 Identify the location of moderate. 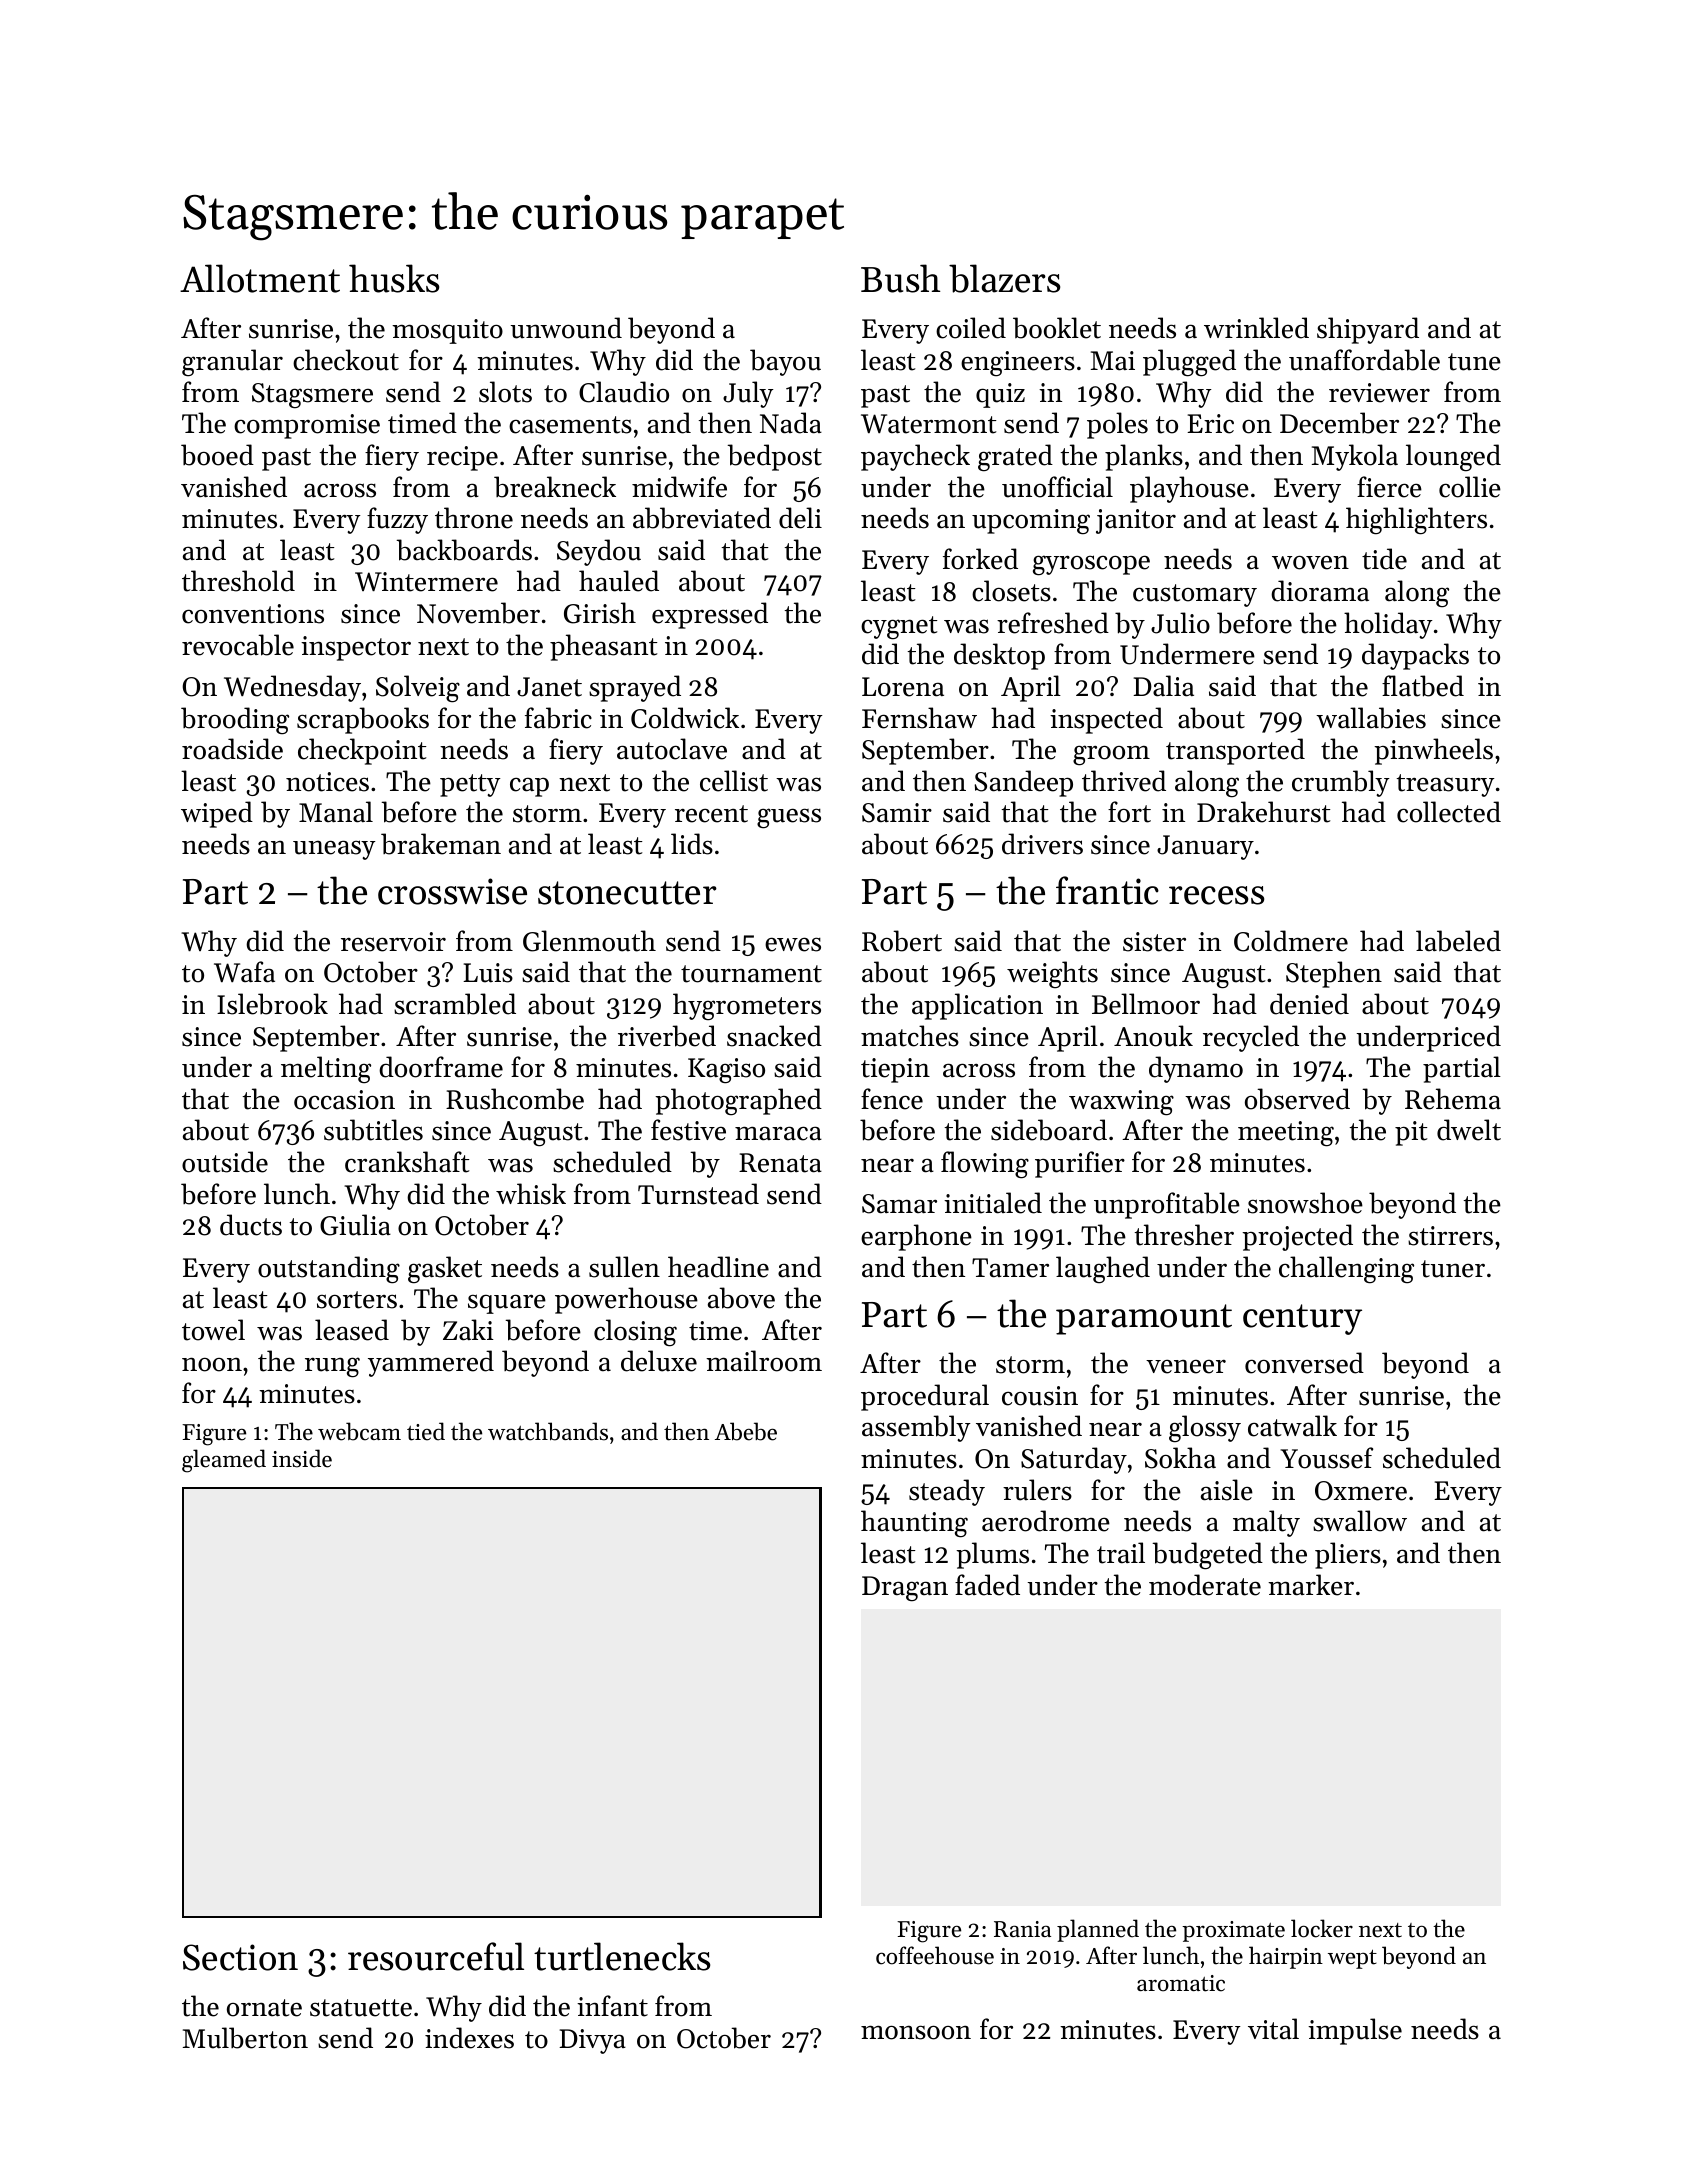
(1205, 1585).
